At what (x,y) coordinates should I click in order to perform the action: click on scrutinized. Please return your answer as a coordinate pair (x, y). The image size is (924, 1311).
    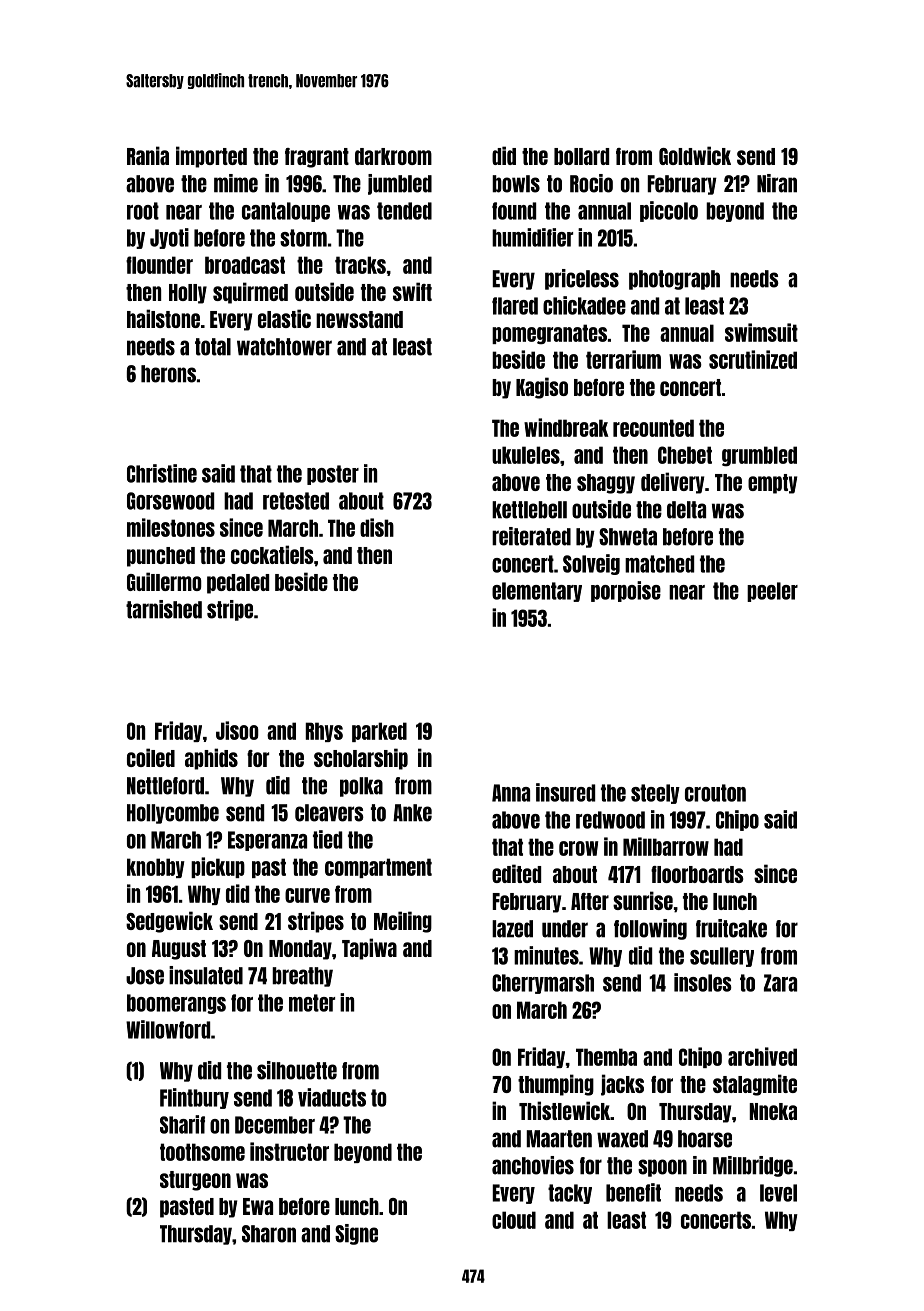
    Looking at the image, I should click on (753, 359).
